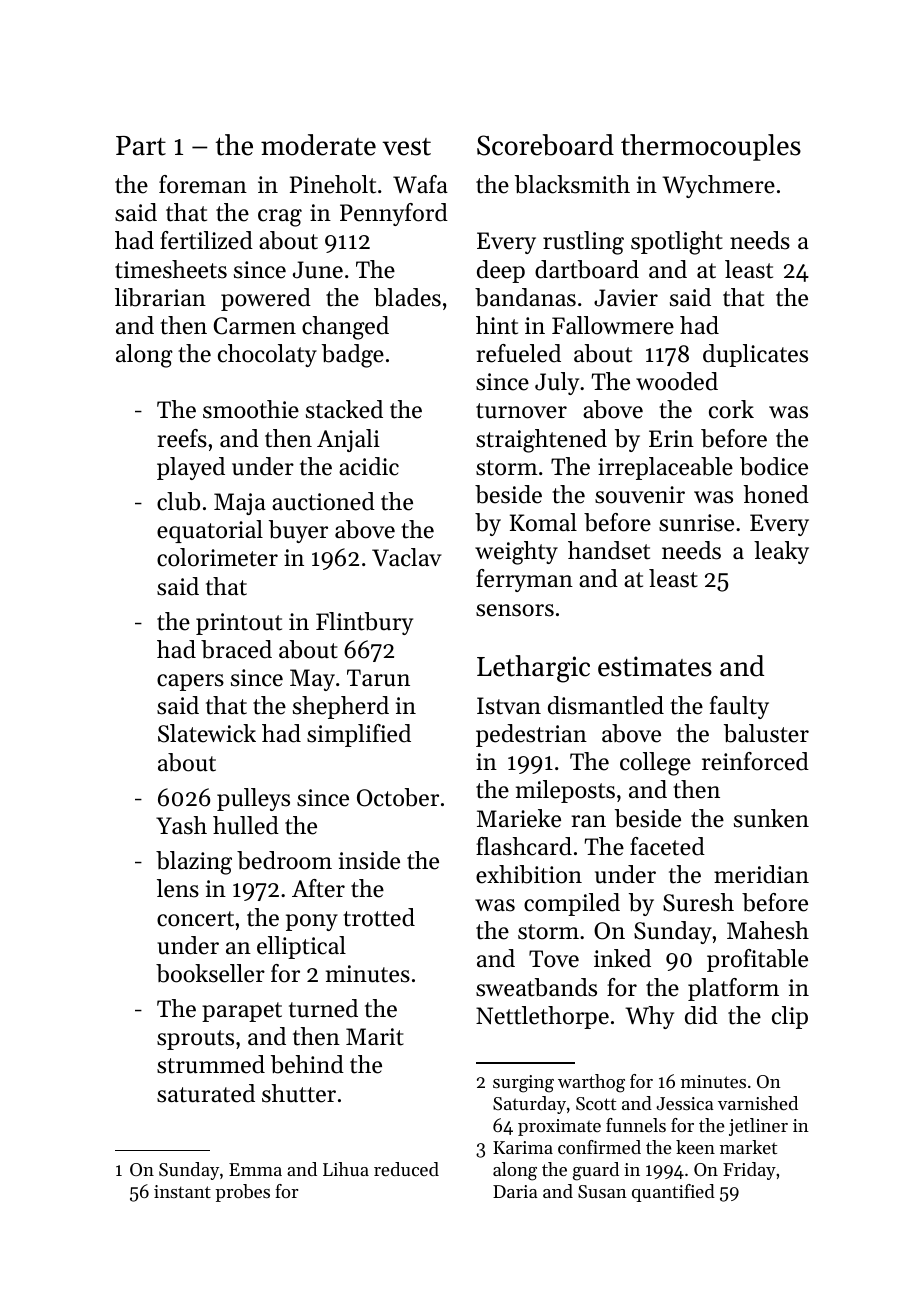  I want to click on crag, so click(280, 218).
